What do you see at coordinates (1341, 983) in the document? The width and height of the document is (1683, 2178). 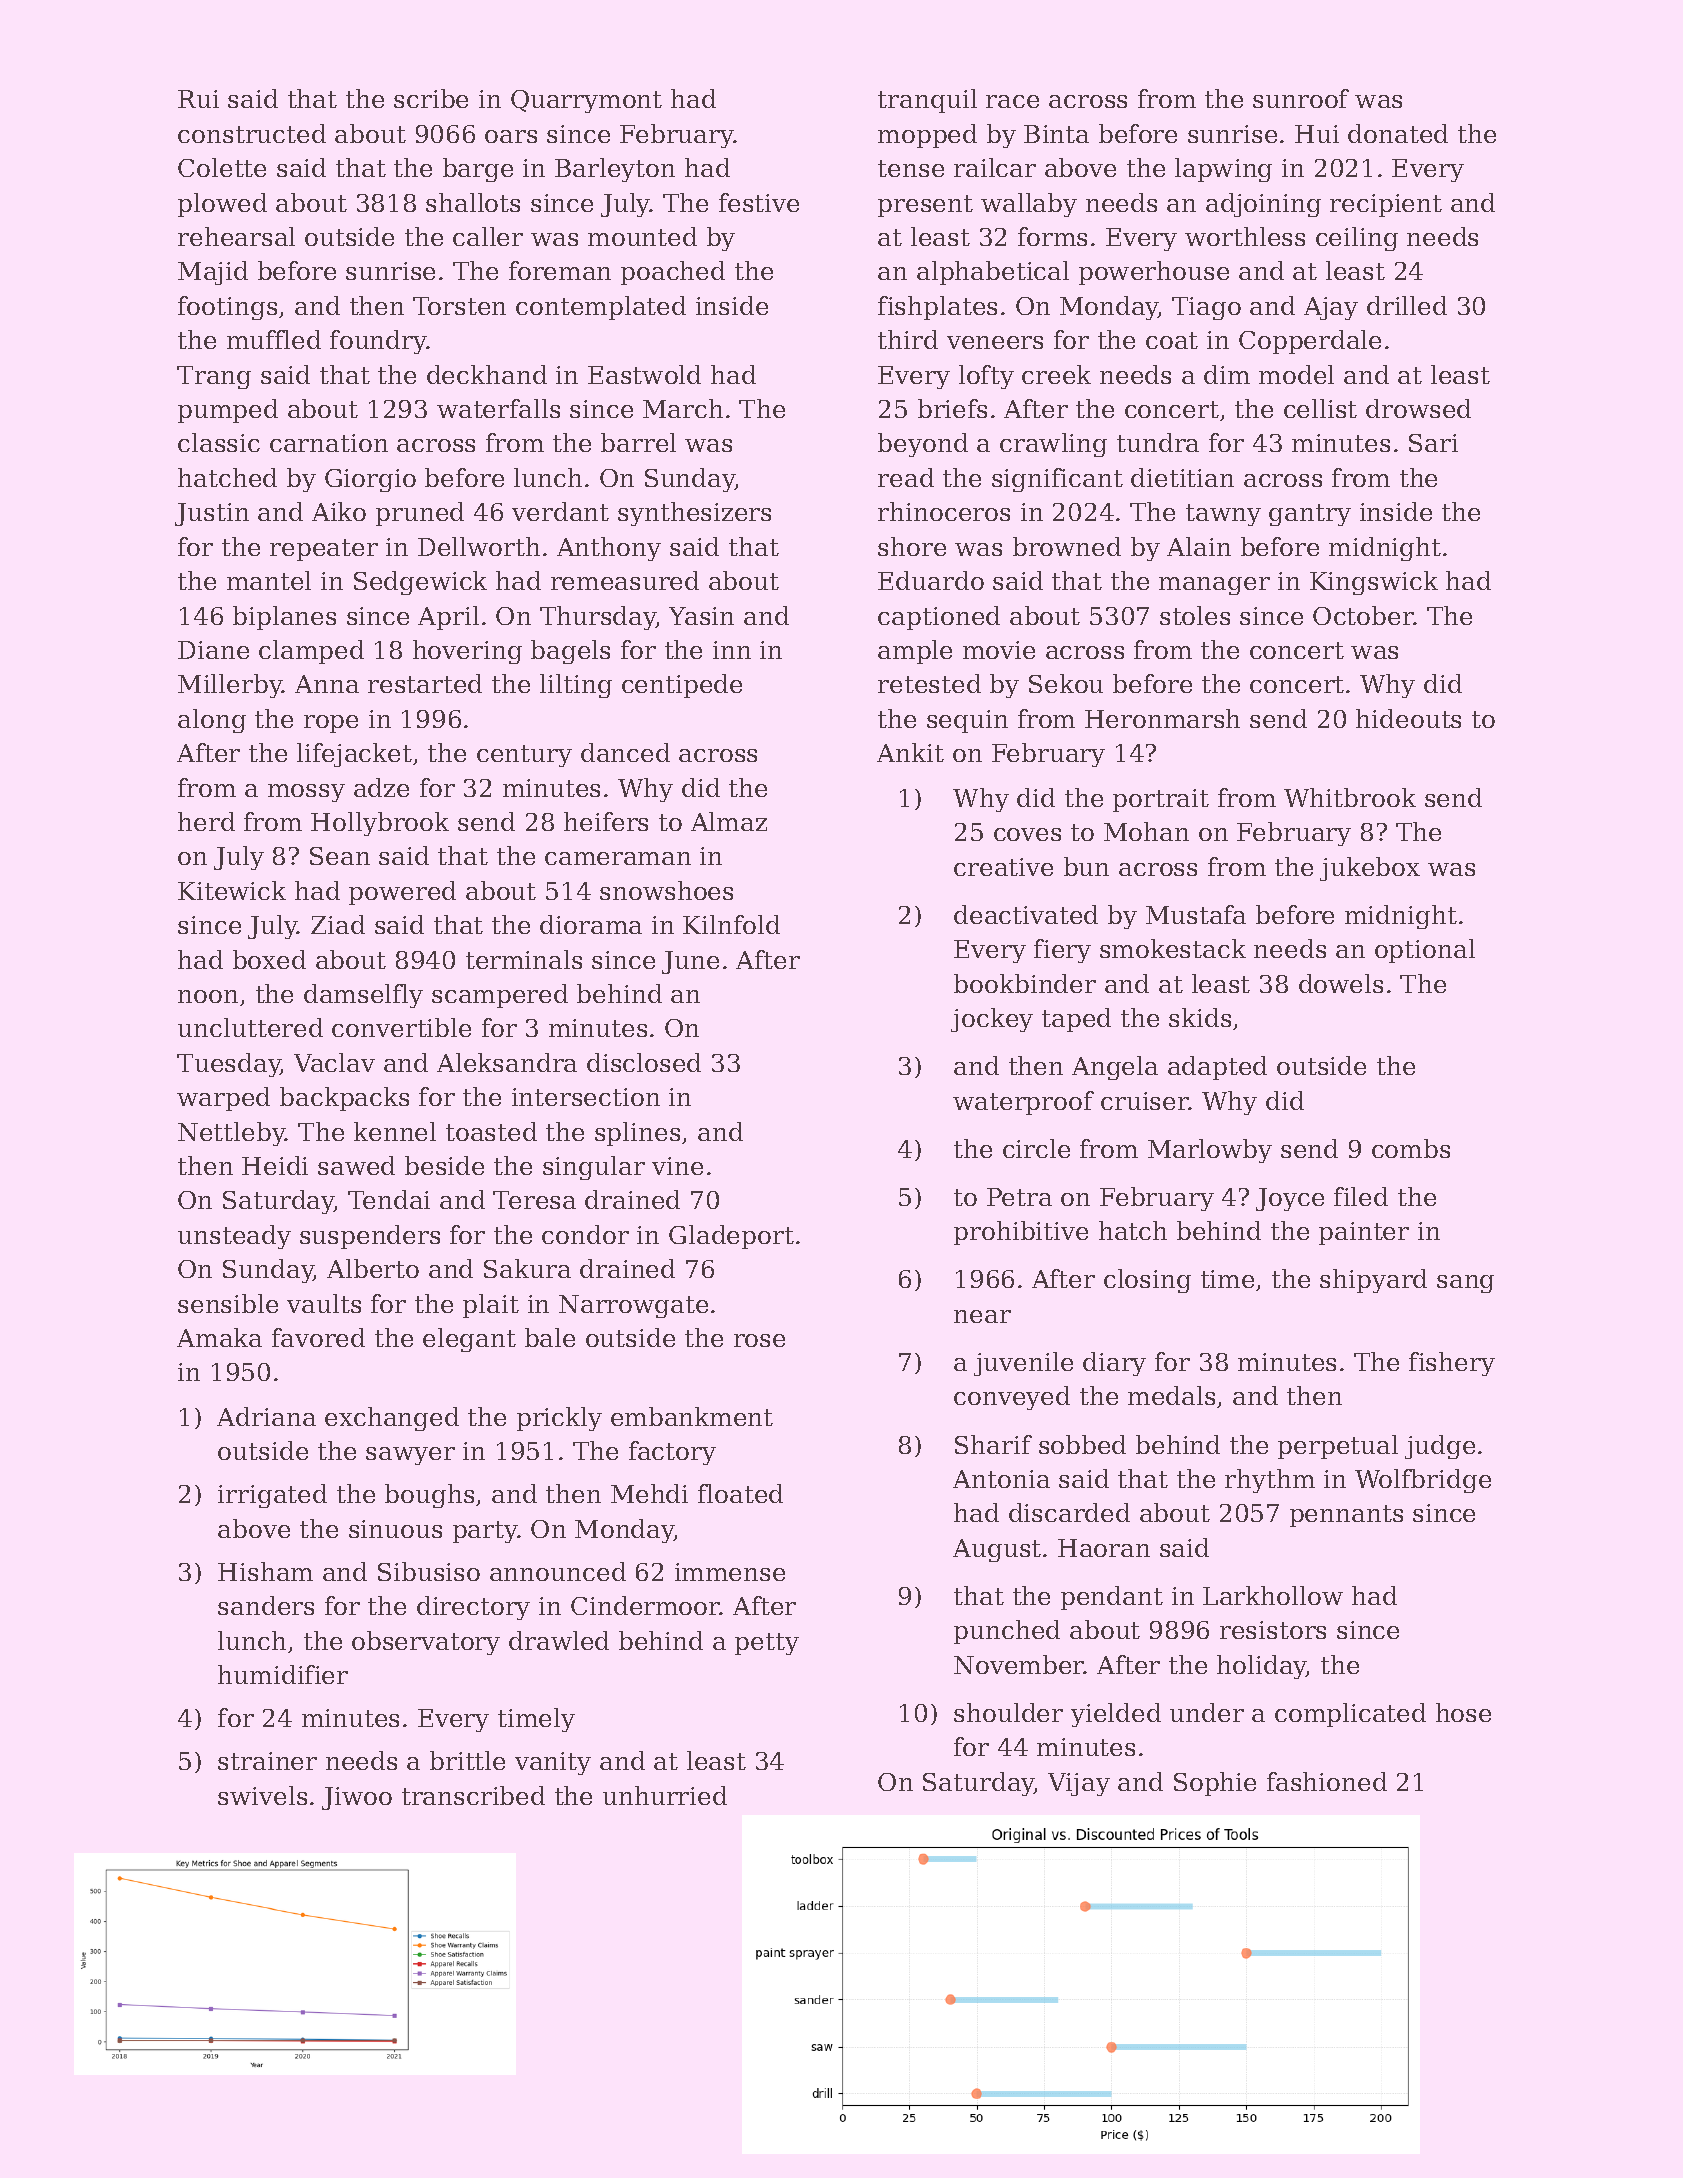 I see `dowels` at bounding box center [1341, 983].
